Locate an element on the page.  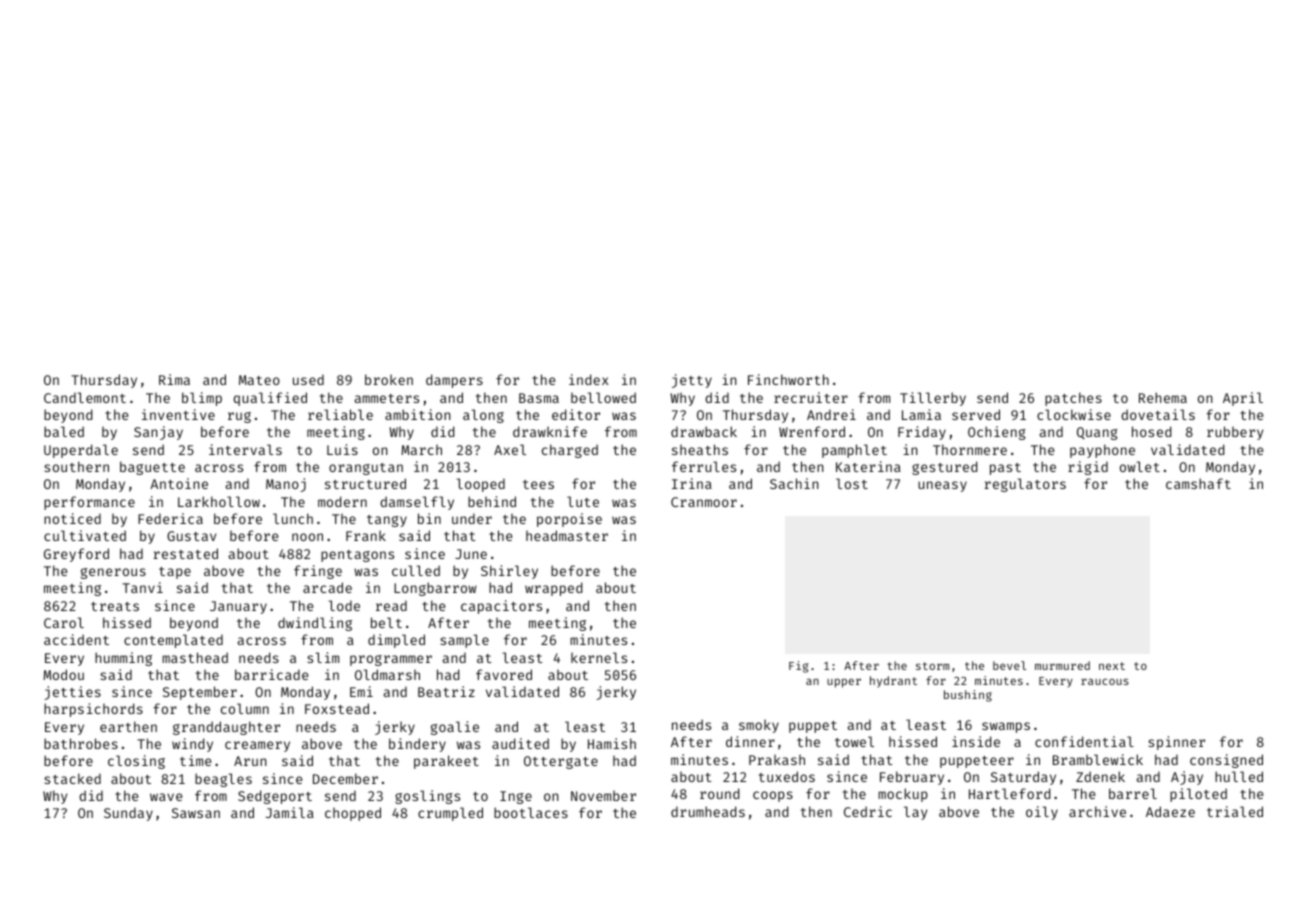
patches is located at coordinates (1073, 399).
